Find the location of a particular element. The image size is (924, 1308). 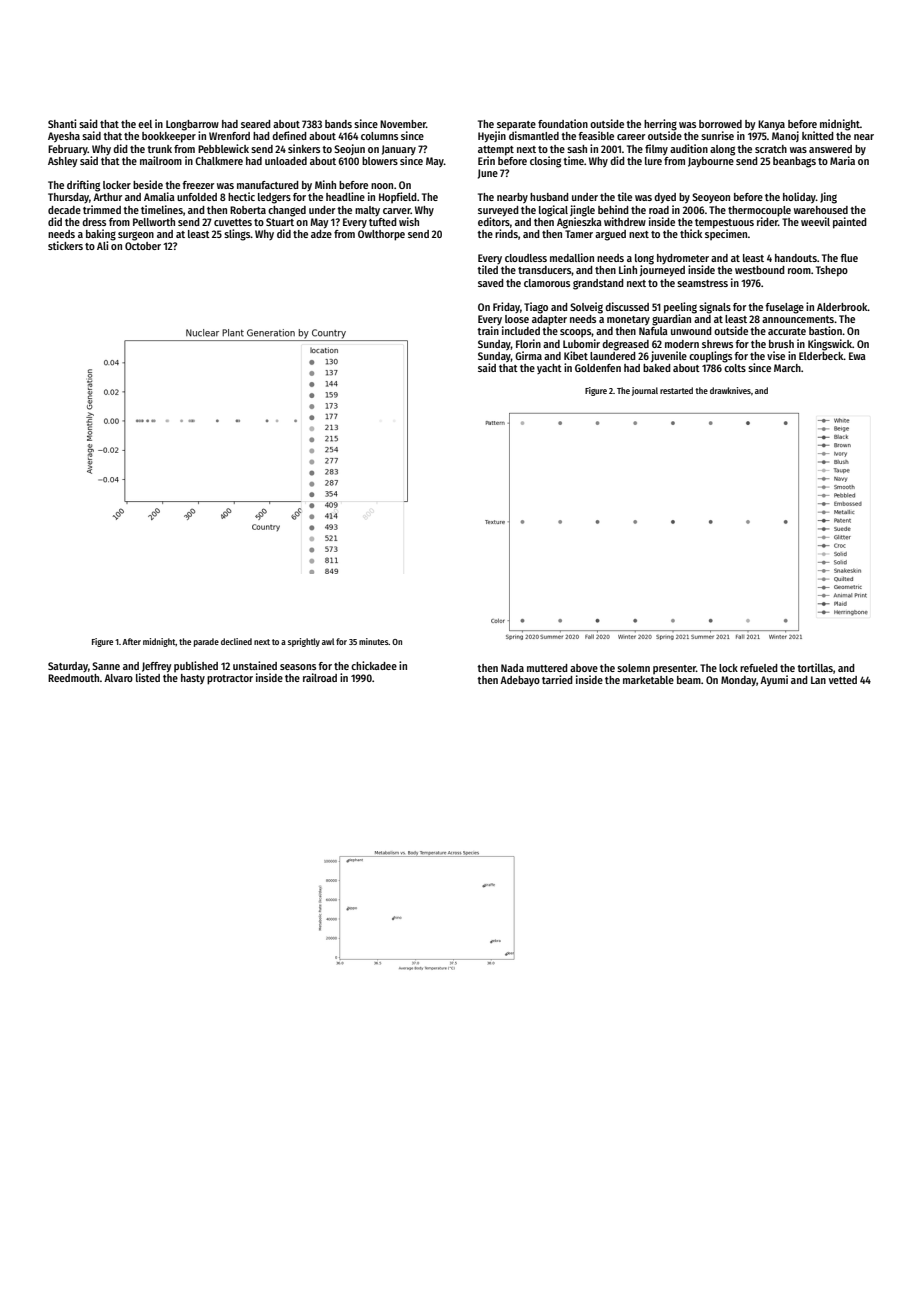

dismantled is located at coordinates (534, 135).
